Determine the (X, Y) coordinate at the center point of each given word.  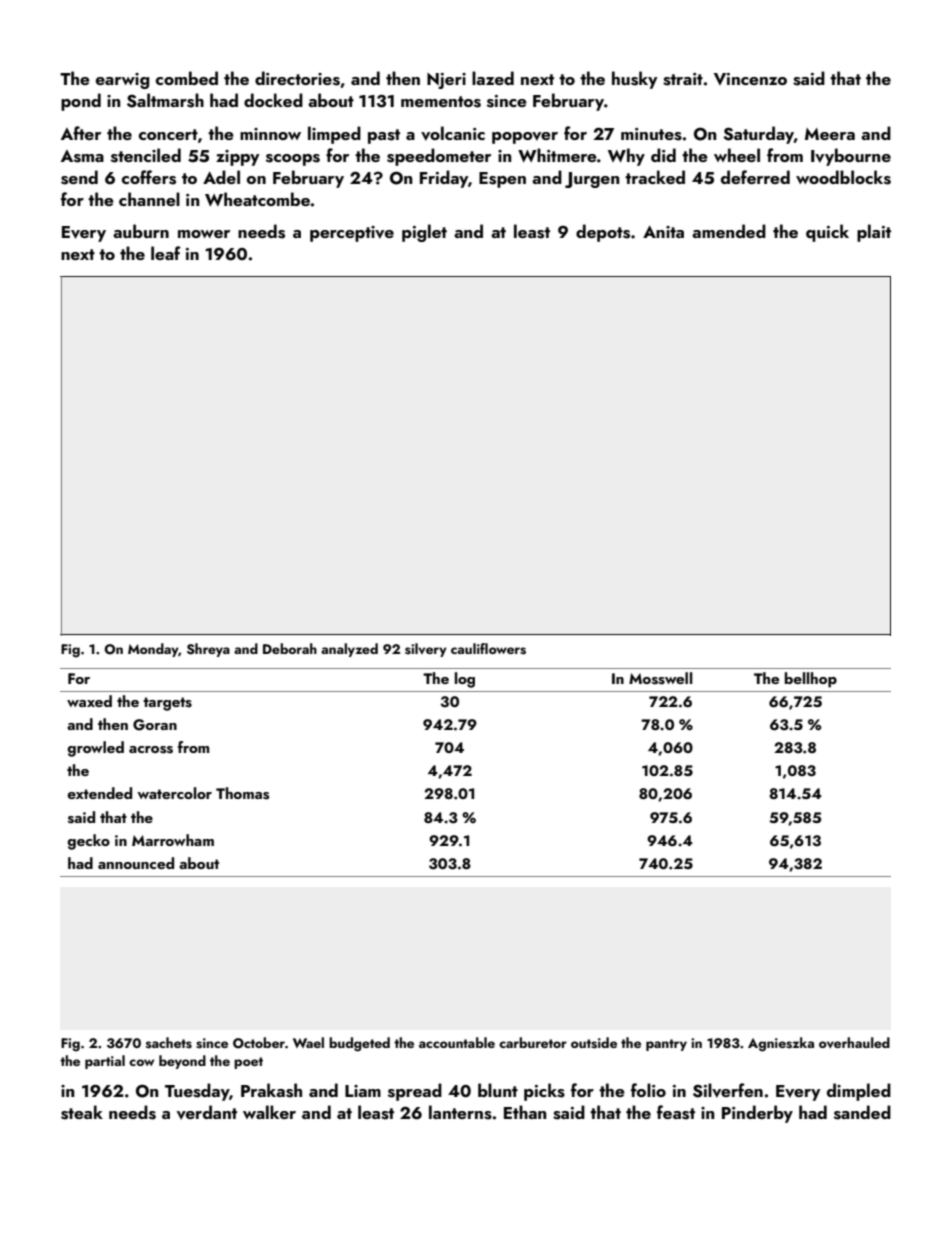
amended (729, 231)
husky (635, 80)
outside (594, 1043)
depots (603, 233)
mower (204, 234)
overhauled (854, 1042)
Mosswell (661, 678)
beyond (182, 1062)
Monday (153, 650)
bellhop (811, 680)
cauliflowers (488, 649)
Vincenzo (750, 79)
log (465, 680)
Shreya (208, 650)
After (81, 133)
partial (105, 1062)
